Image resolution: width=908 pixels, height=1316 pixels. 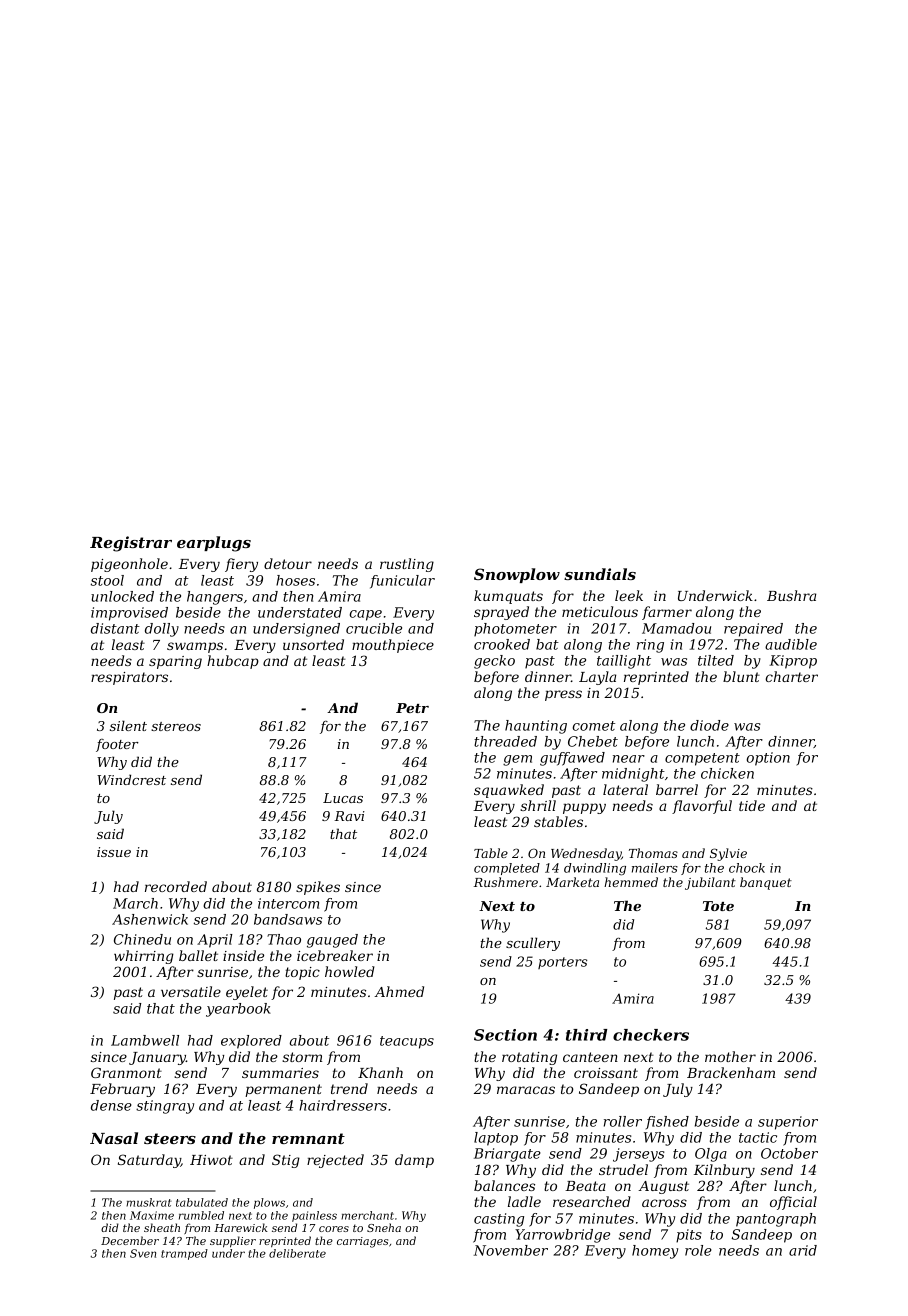 I want to click on haunting, so click(x=536, y=727).
